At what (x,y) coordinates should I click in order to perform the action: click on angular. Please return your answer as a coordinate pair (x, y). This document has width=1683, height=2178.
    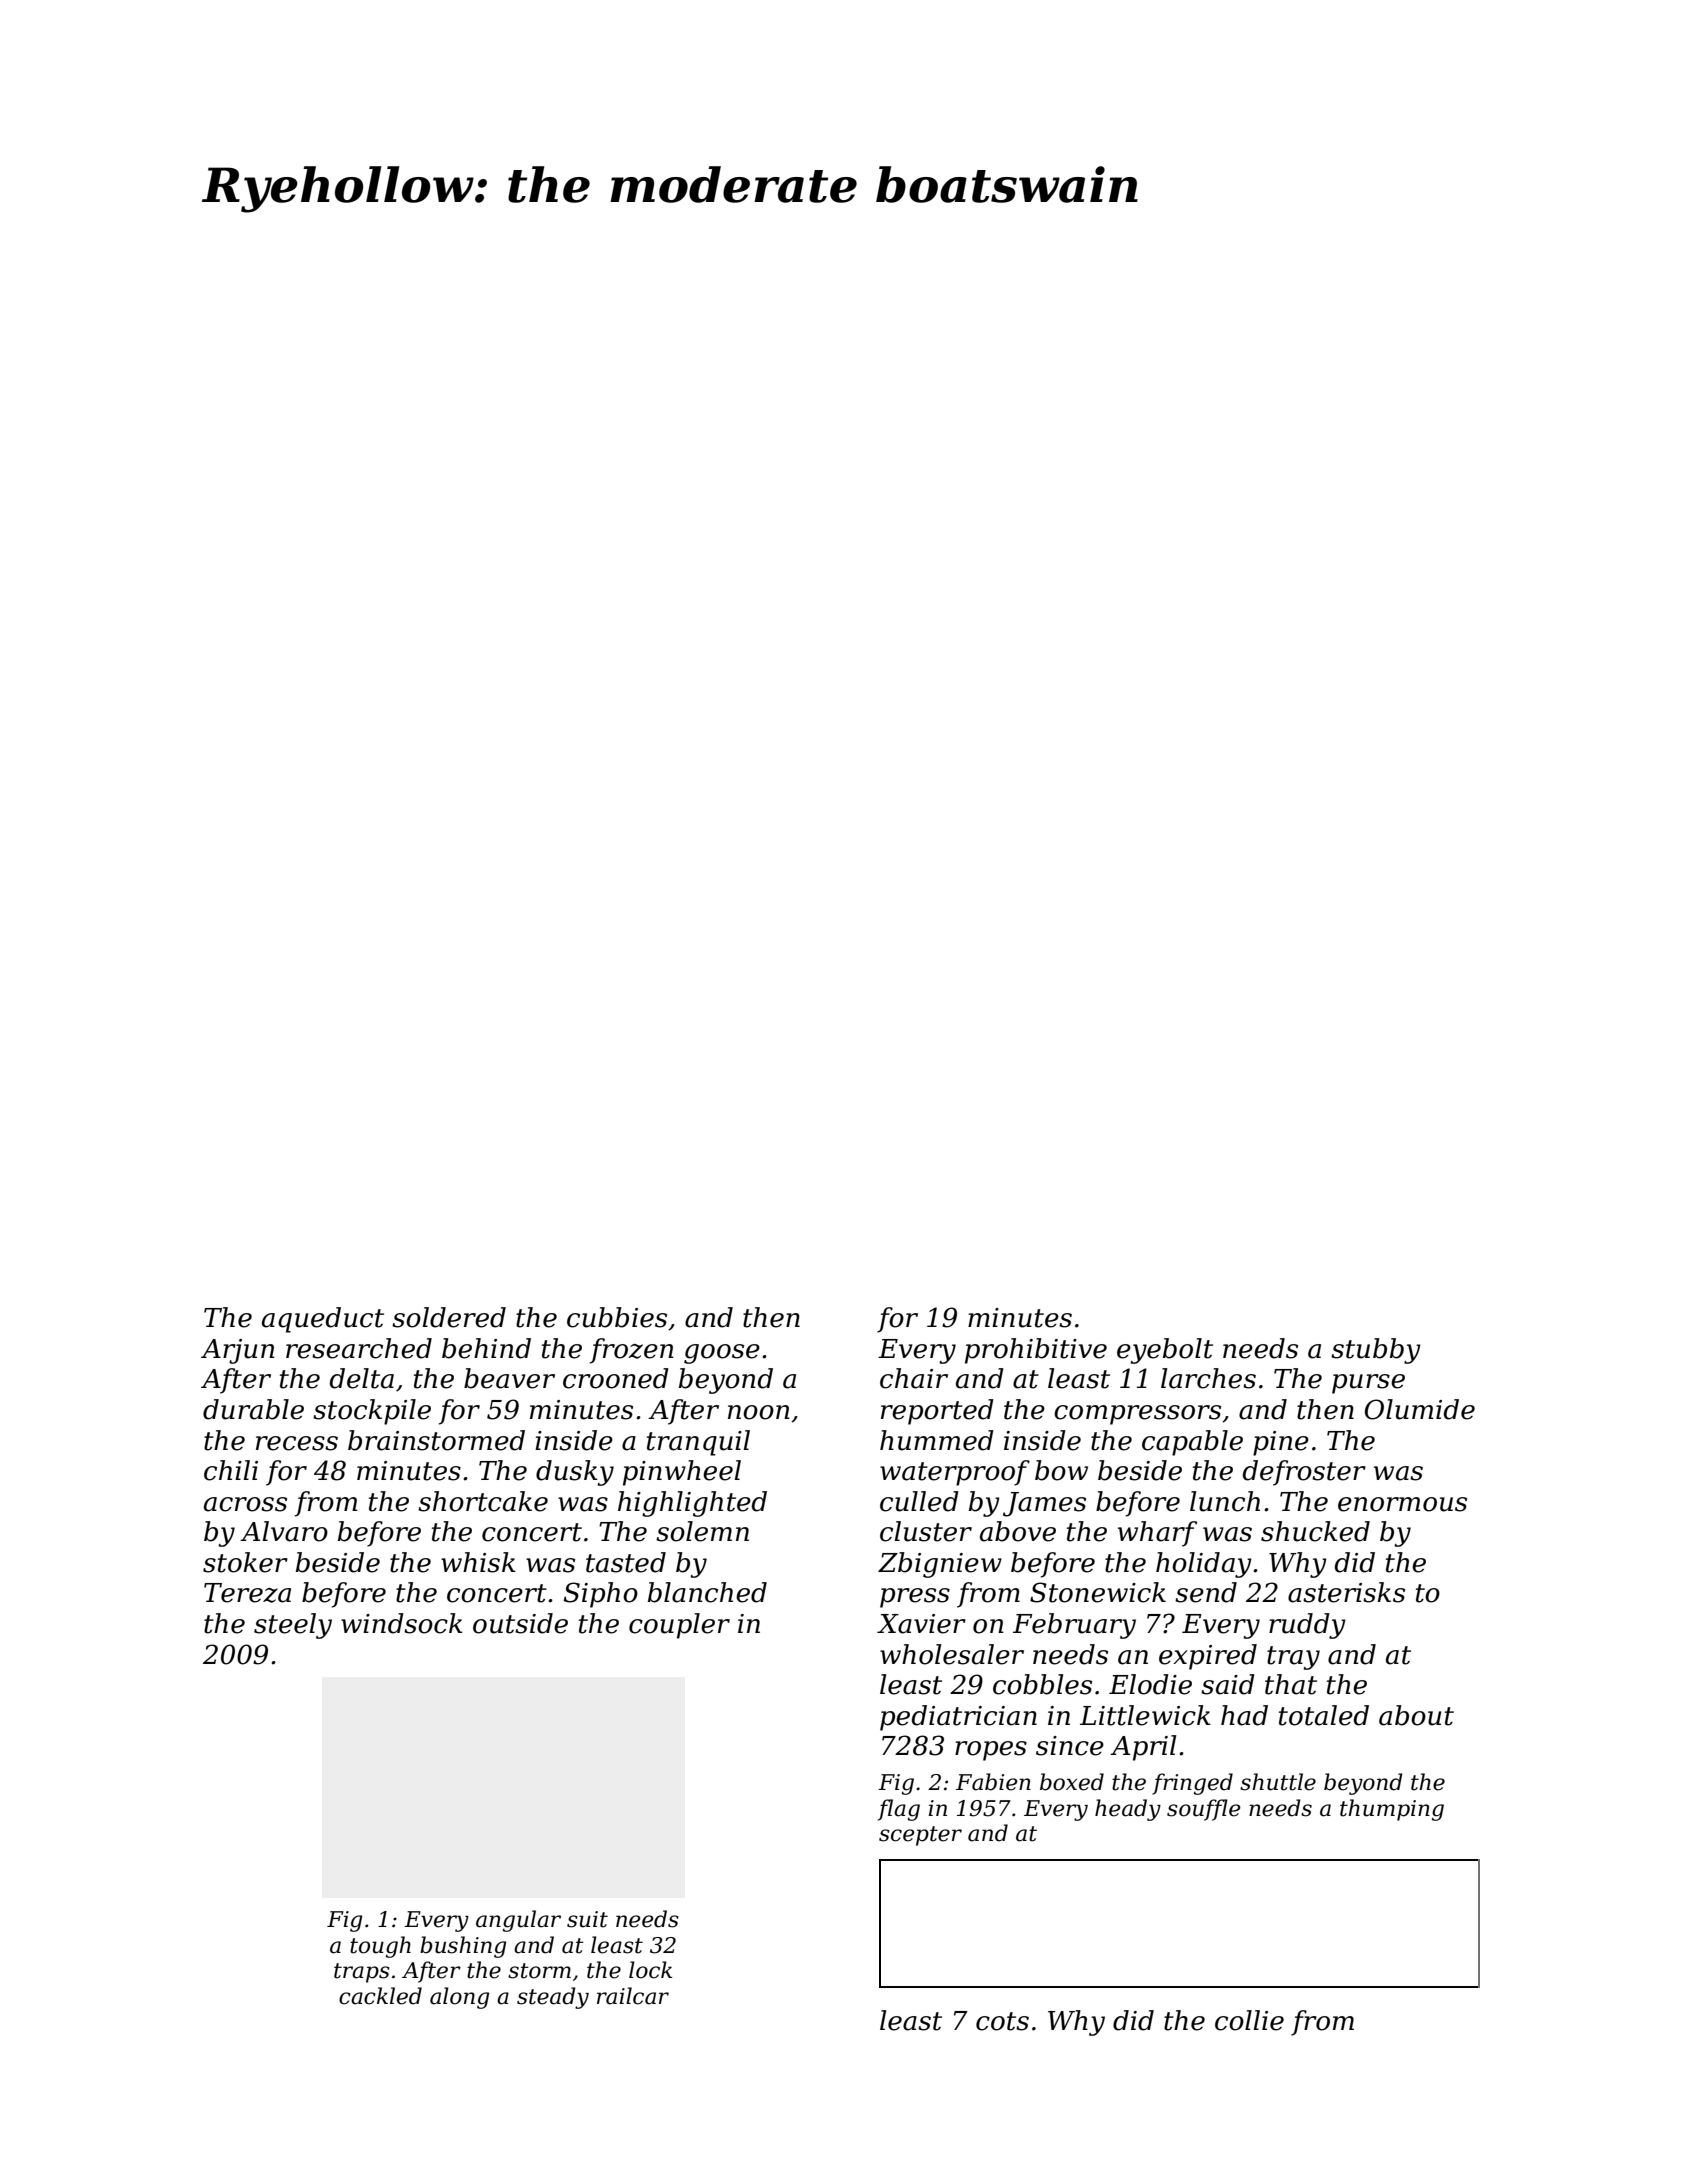
    Looking at the image, I should click on (518, 1921).
